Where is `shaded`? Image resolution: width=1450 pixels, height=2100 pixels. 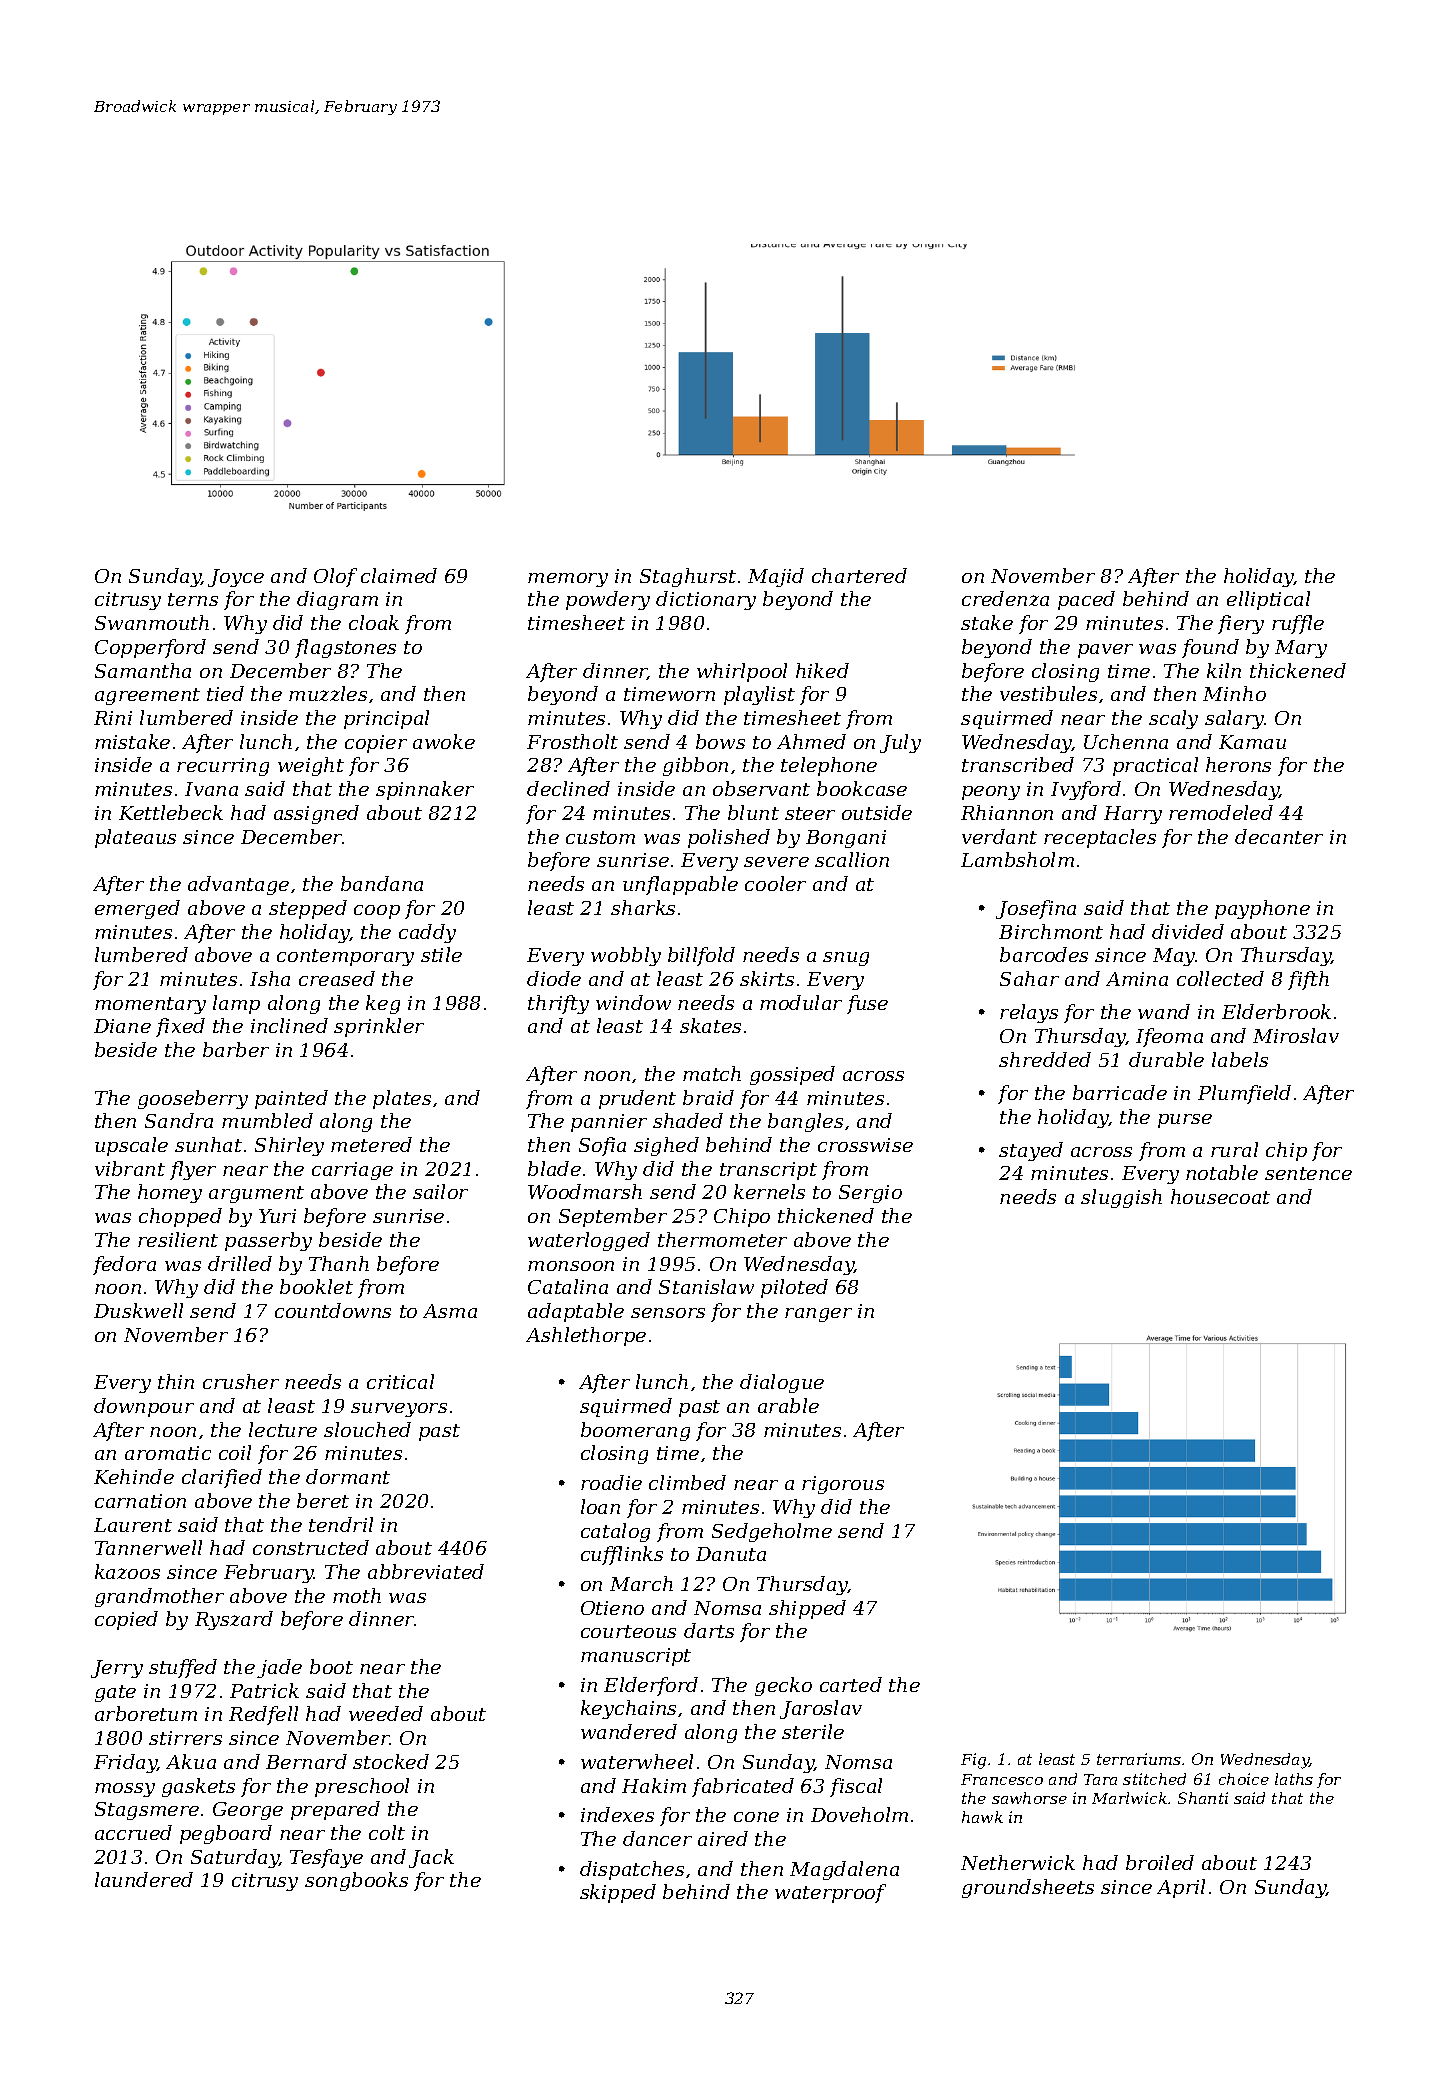 shaded is located at coordinates (688, 1120).
